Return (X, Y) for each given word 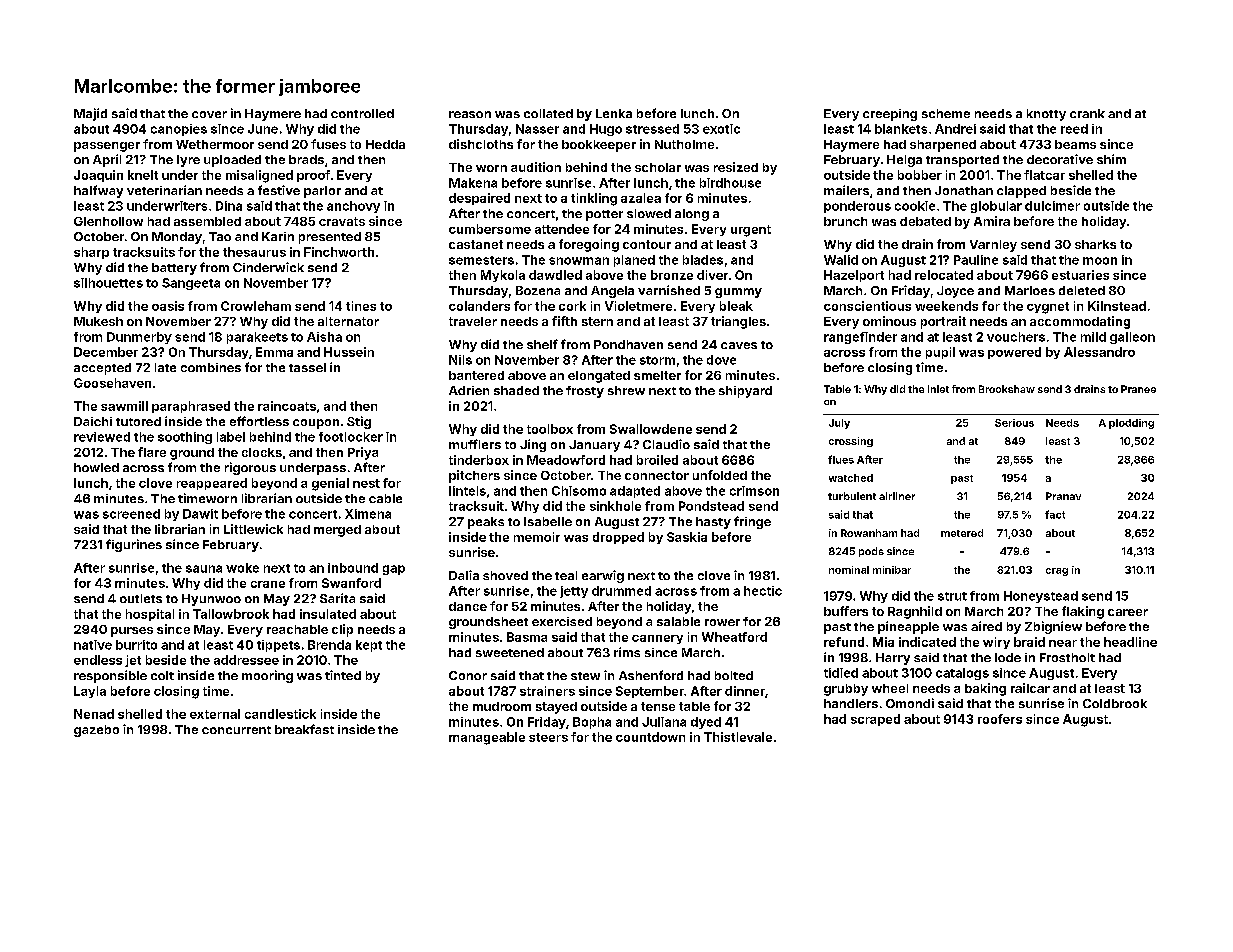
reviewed (102, 437)
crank (1087, 113)
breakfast (304, 729)
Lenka (614, 113)
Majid (90, 114)
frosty (585, 392)
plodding (1131, 424)
